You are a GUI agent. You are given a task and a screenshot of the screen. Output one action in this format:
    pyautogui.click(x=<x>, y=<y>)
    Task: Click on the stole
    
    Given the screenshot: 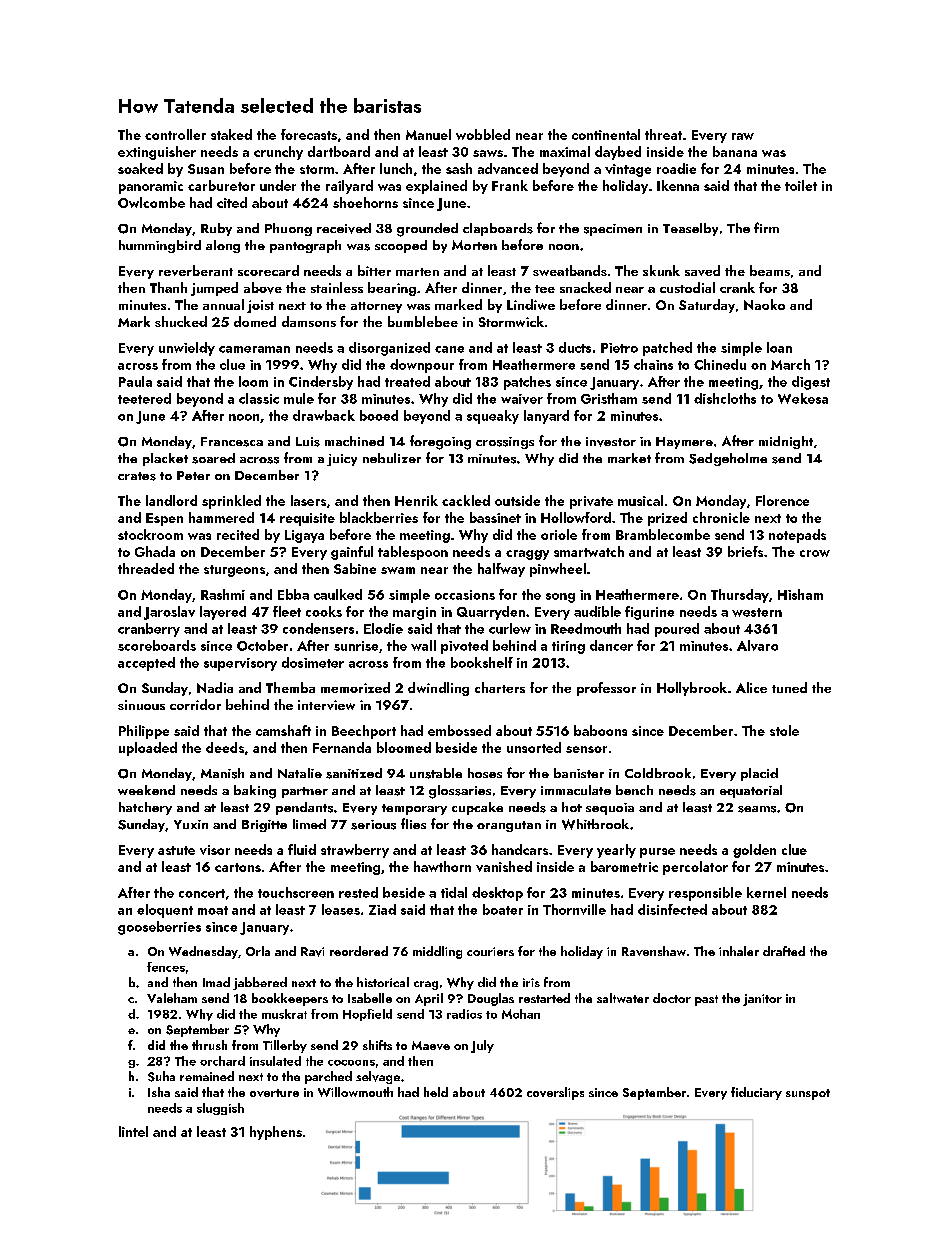 What is the action you would take?
    pyautogui.click(x=784, y=730)
